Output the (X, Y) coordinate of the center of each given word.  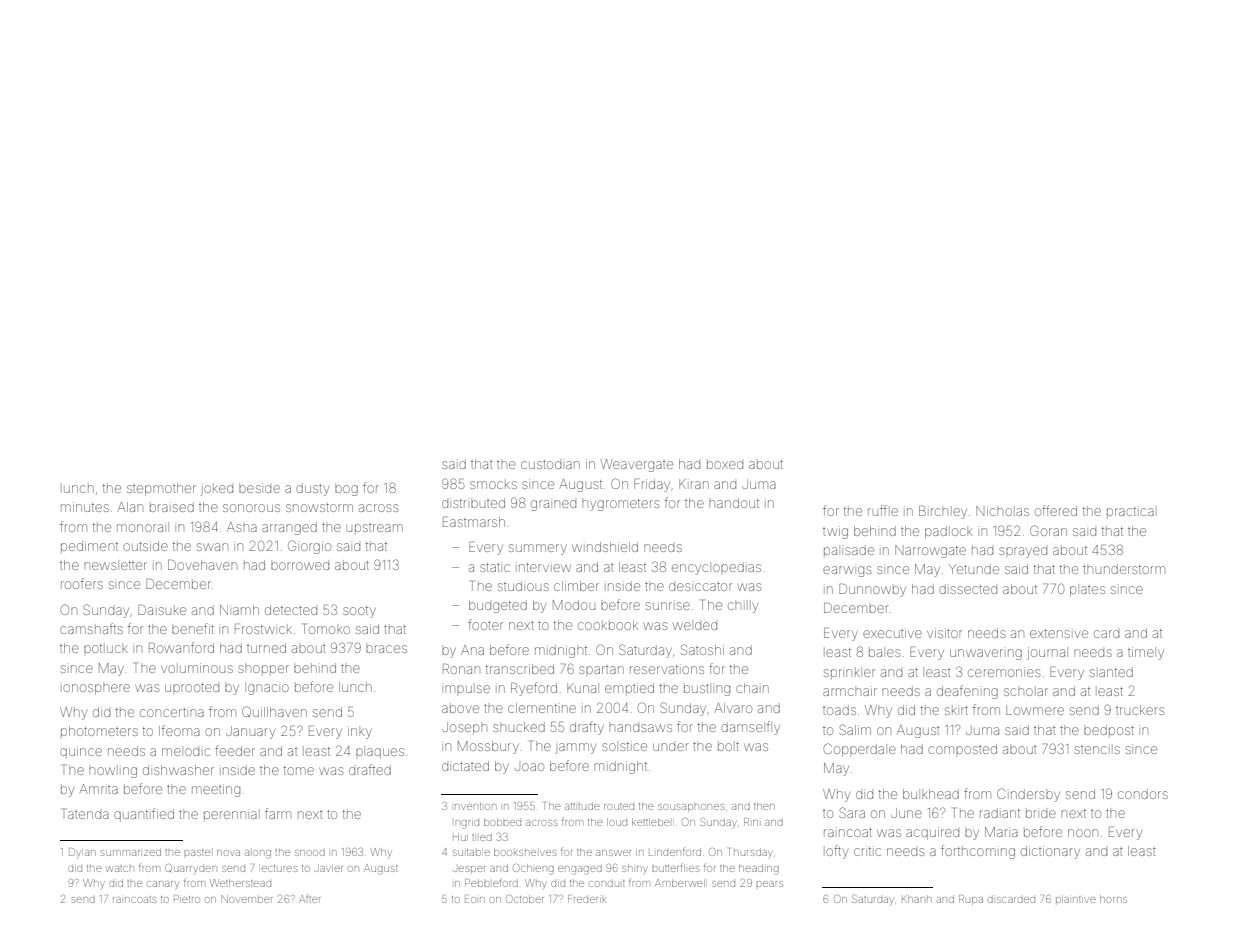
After (310, 899)
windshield (605, 547)
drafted (370, 769)
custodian (550, 464)
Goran (1048, 530)
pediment (89, 546)
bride (1041, 814)
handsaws (640, 728)
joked (217, 490)
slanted (1111, 672)
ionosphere (96, 689)
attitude (582, 806)
